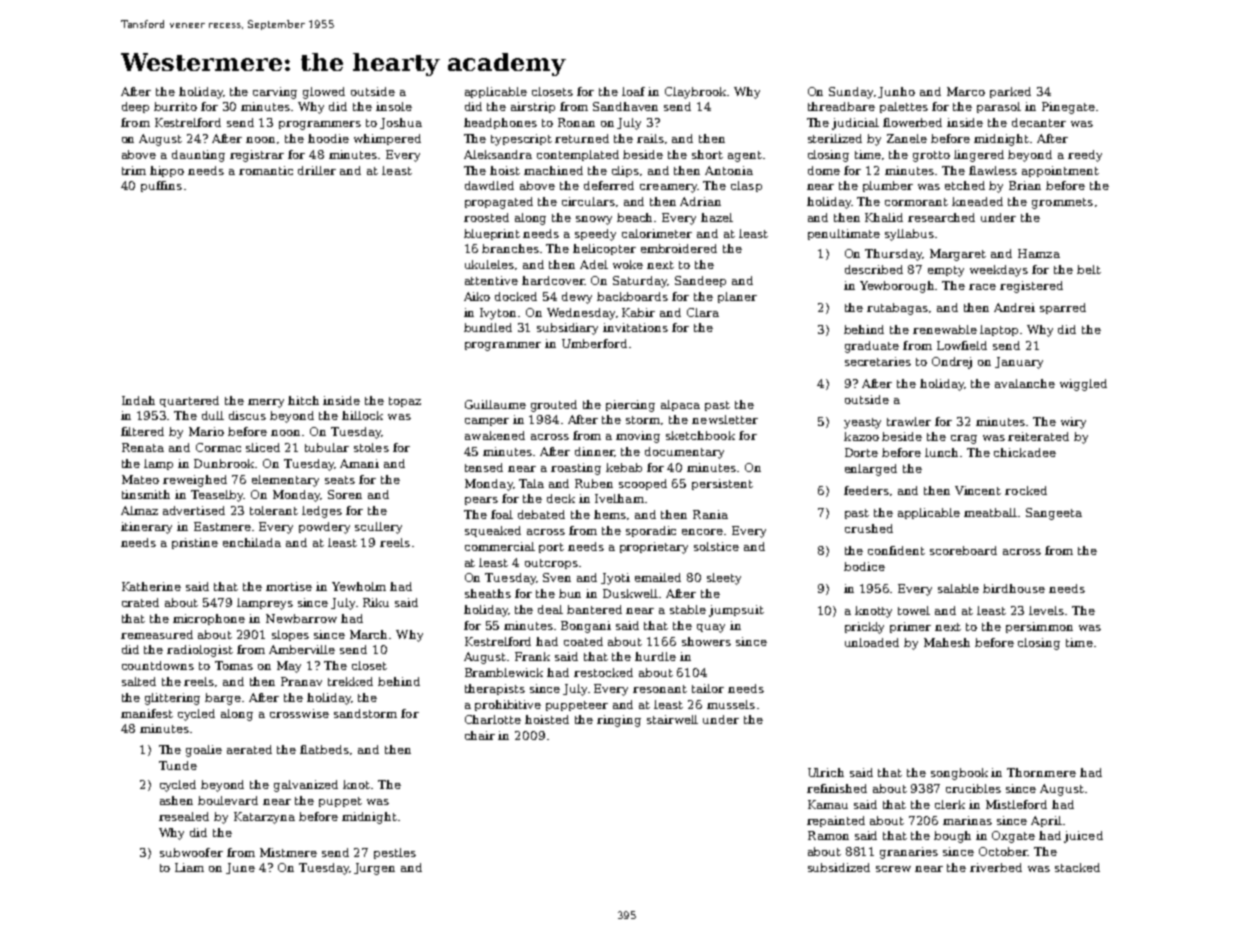 The image size is (1233, 952). I want to click on piercing, so click(630, 406).
